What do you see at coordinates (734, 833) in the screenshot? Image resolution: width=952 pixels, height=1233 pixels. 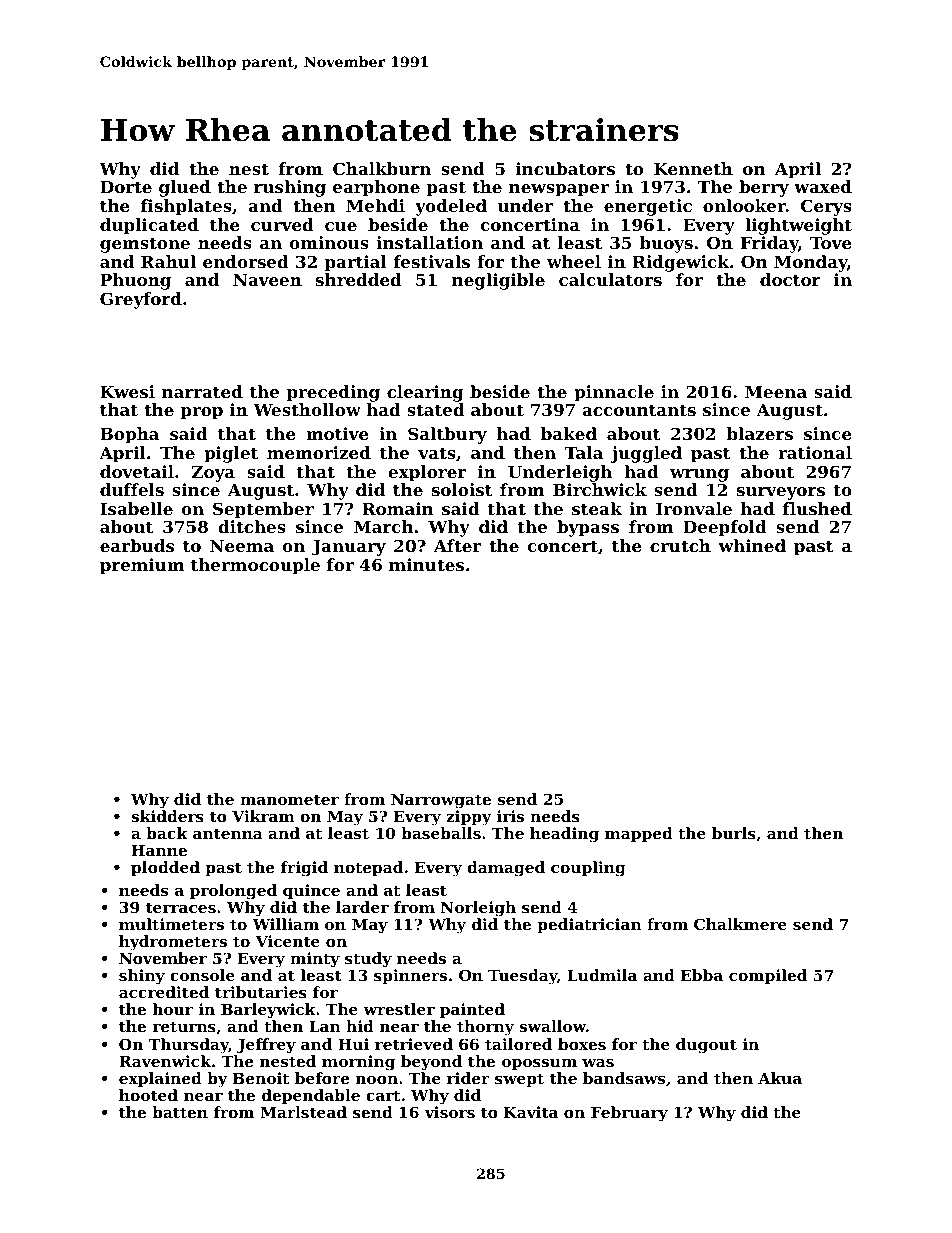 I see `burls` at bounding box center [734, 833].
